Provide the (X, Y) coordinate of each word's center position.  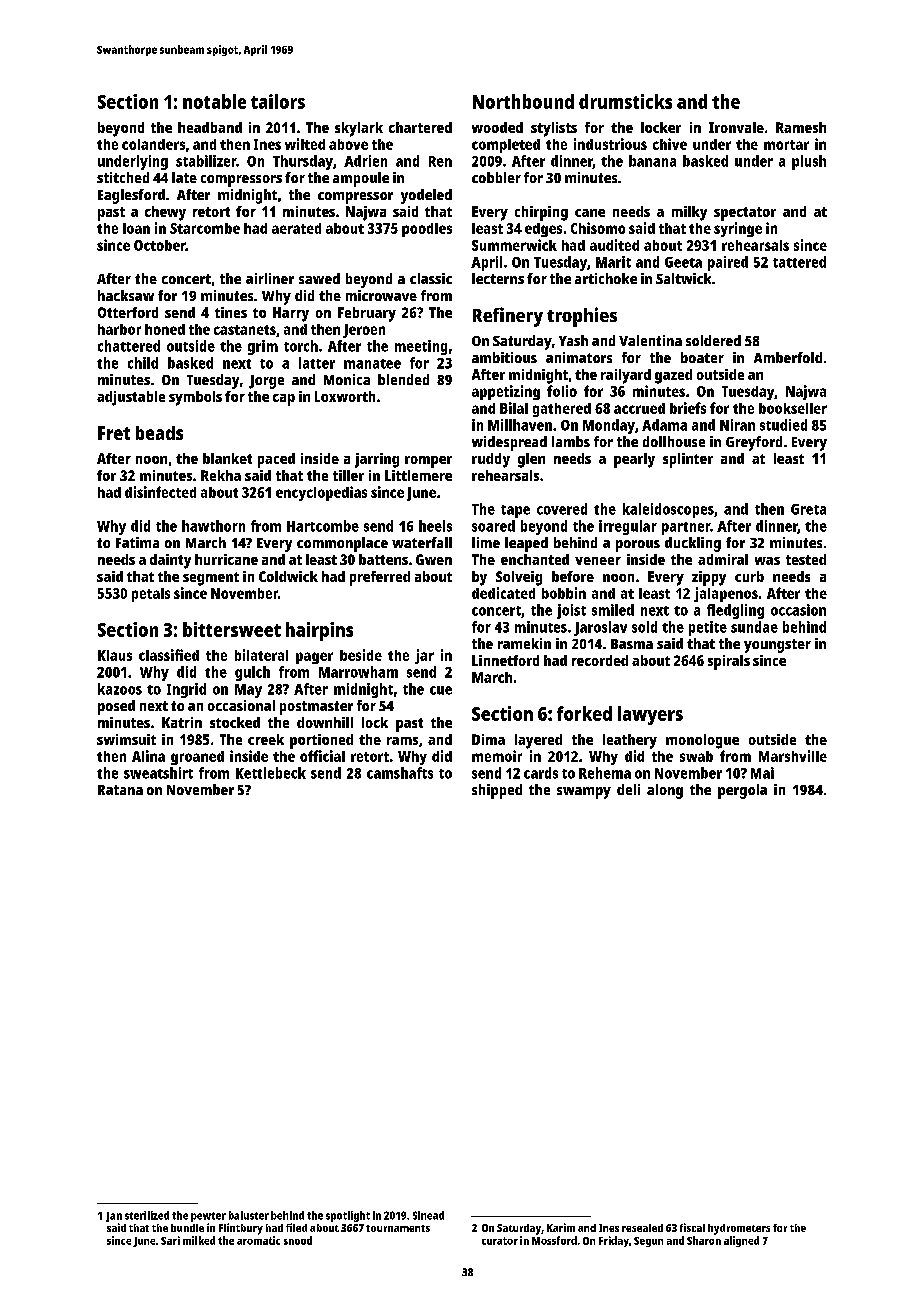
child (143, 363)
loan (136, 228)
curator (500, 1241)
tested (806, 559)
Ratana (120, 790)
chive (670, 144)
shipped (497, 791)
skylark (359, 129)
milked (199, 1240)
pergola (742, 791)
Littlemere (418, 475)
